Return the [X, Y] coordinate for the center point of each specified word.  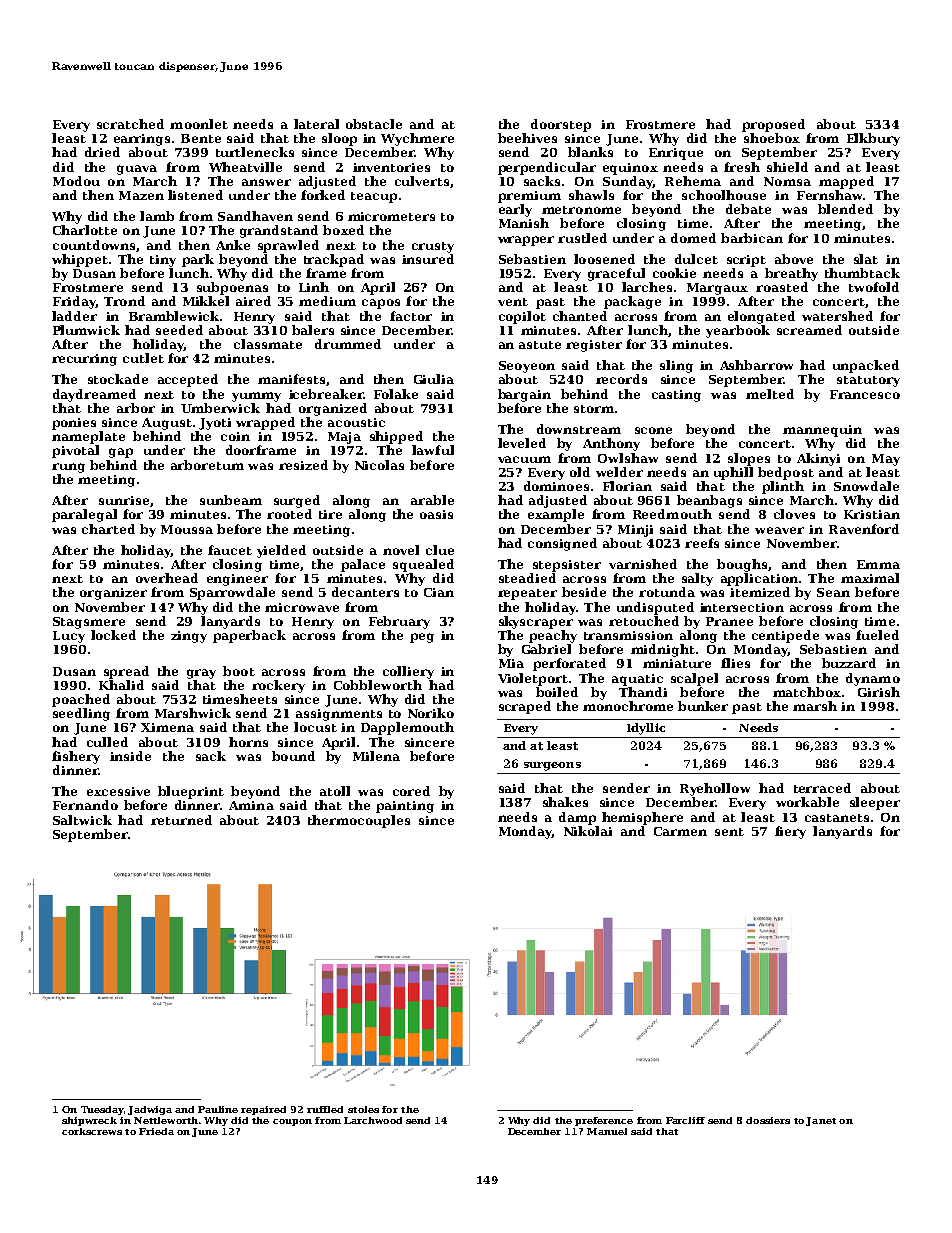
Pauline [218, 1109]
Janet [821, 1121]
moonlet [199, 124]
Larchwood [373, 1120]
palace [363, 565]
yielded [281, 551]
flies [735, 663]
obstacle [374, 124]
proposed [773, 125]
